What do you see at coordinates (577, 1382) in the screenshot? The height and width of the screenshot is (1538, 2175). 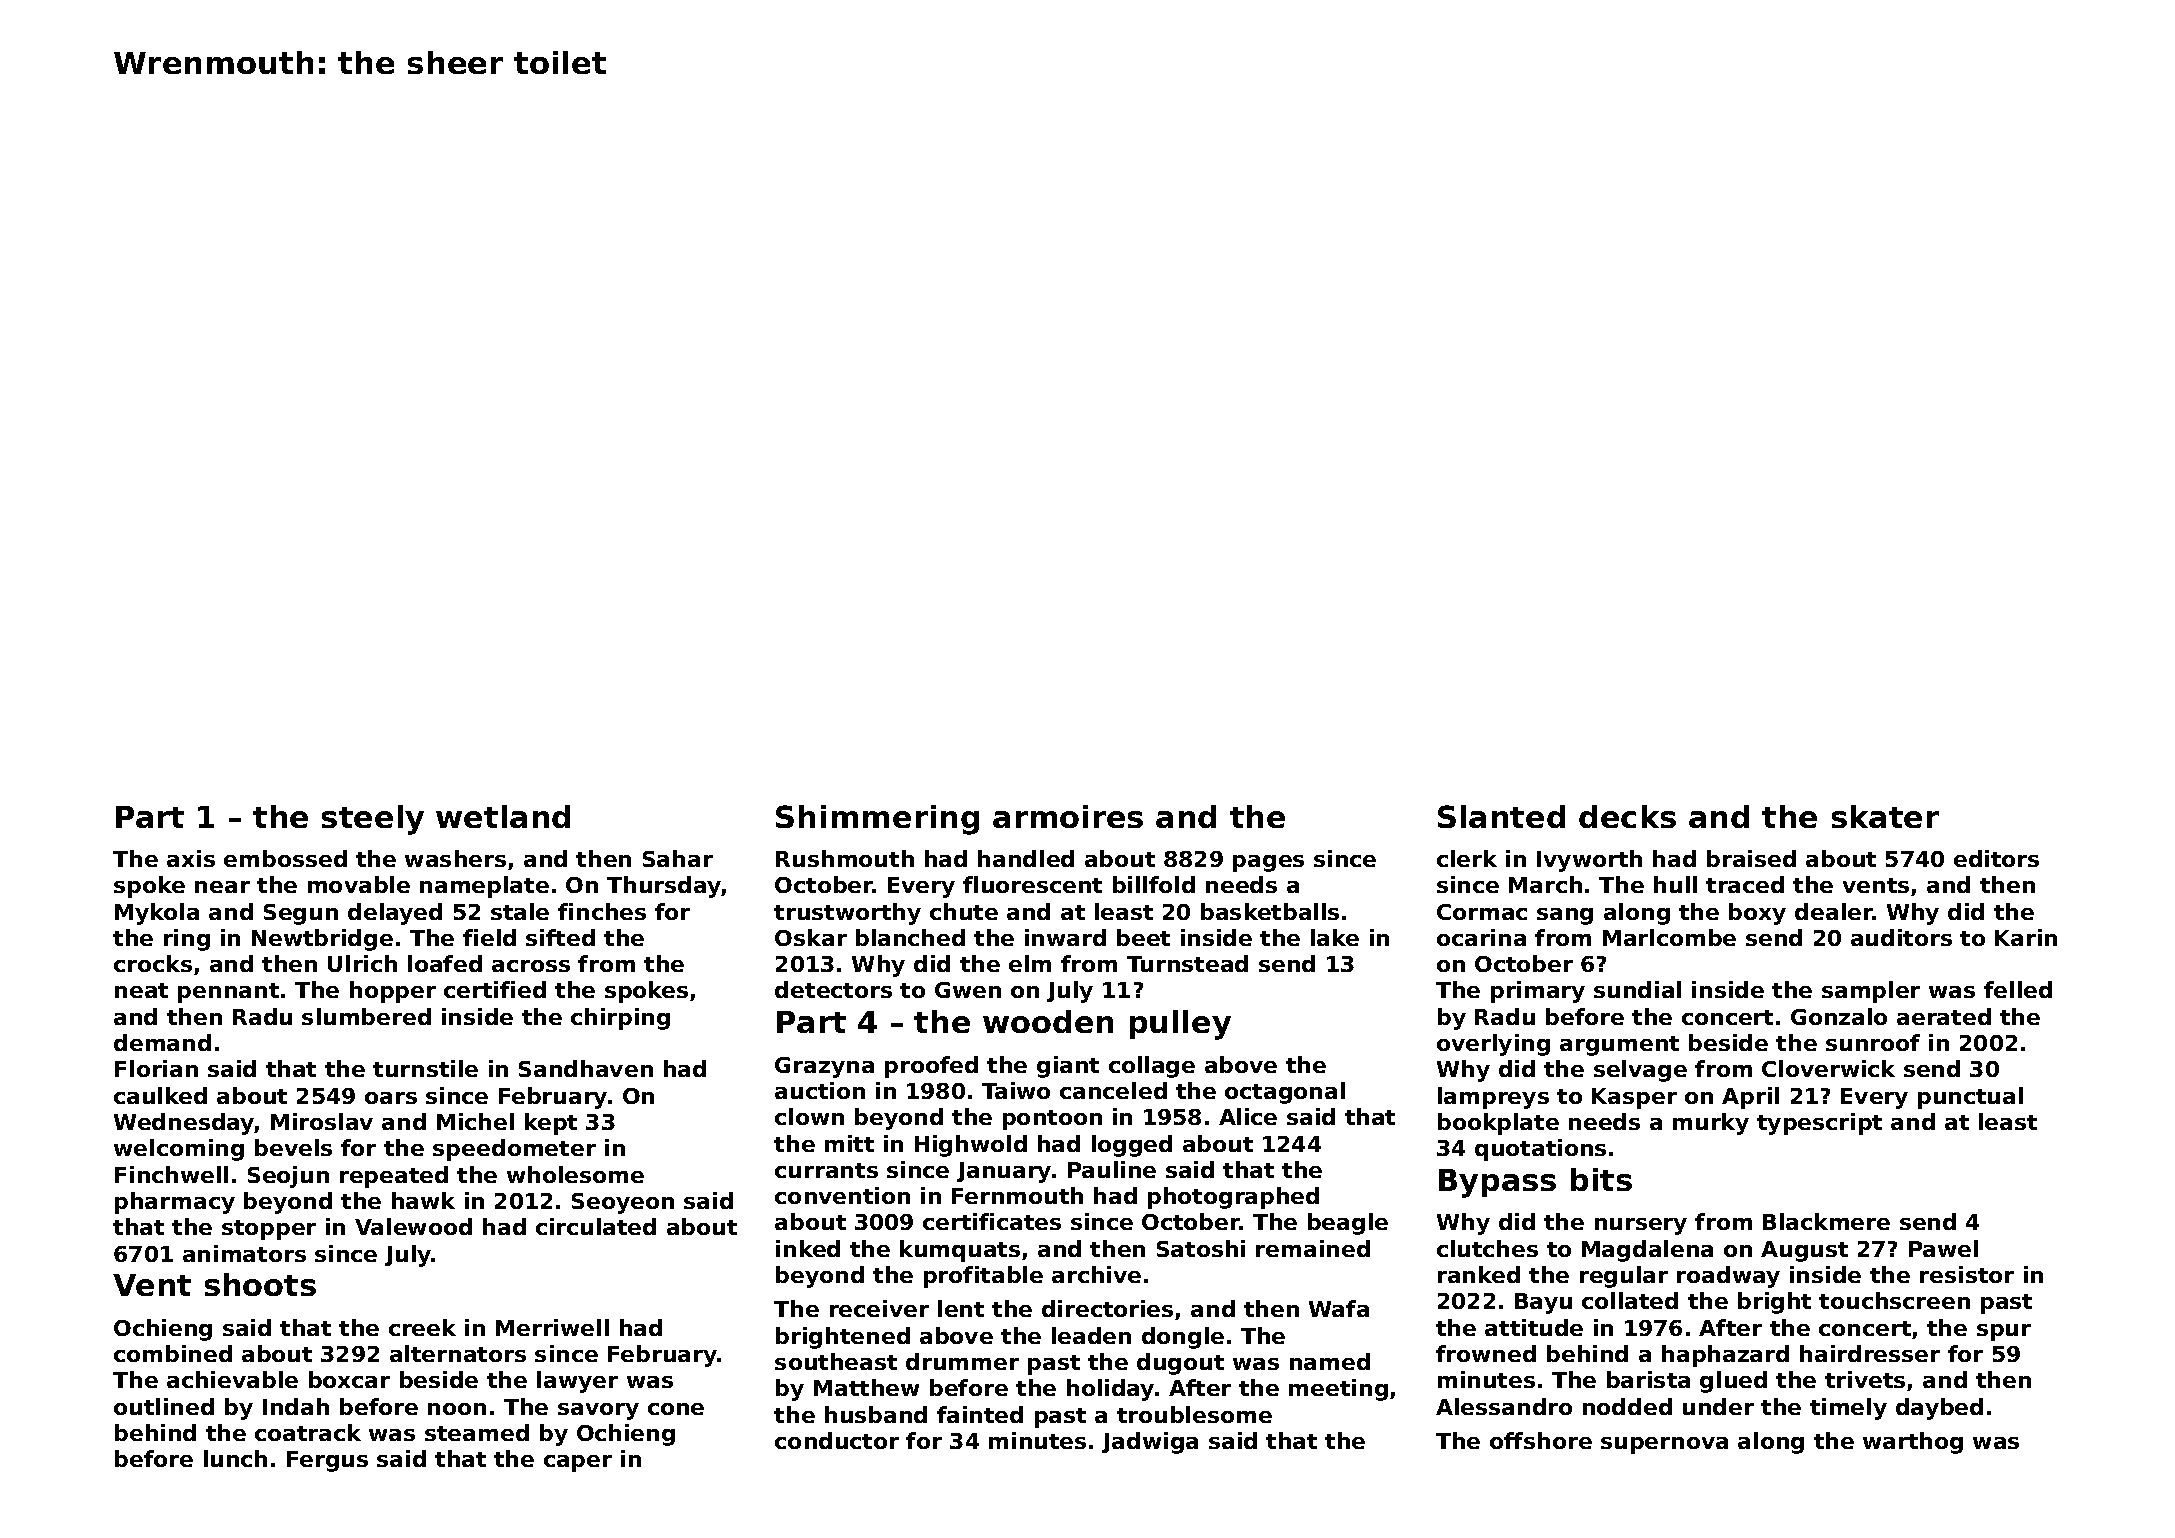 I see `lawyer` at bounding box center [577, 1382].
